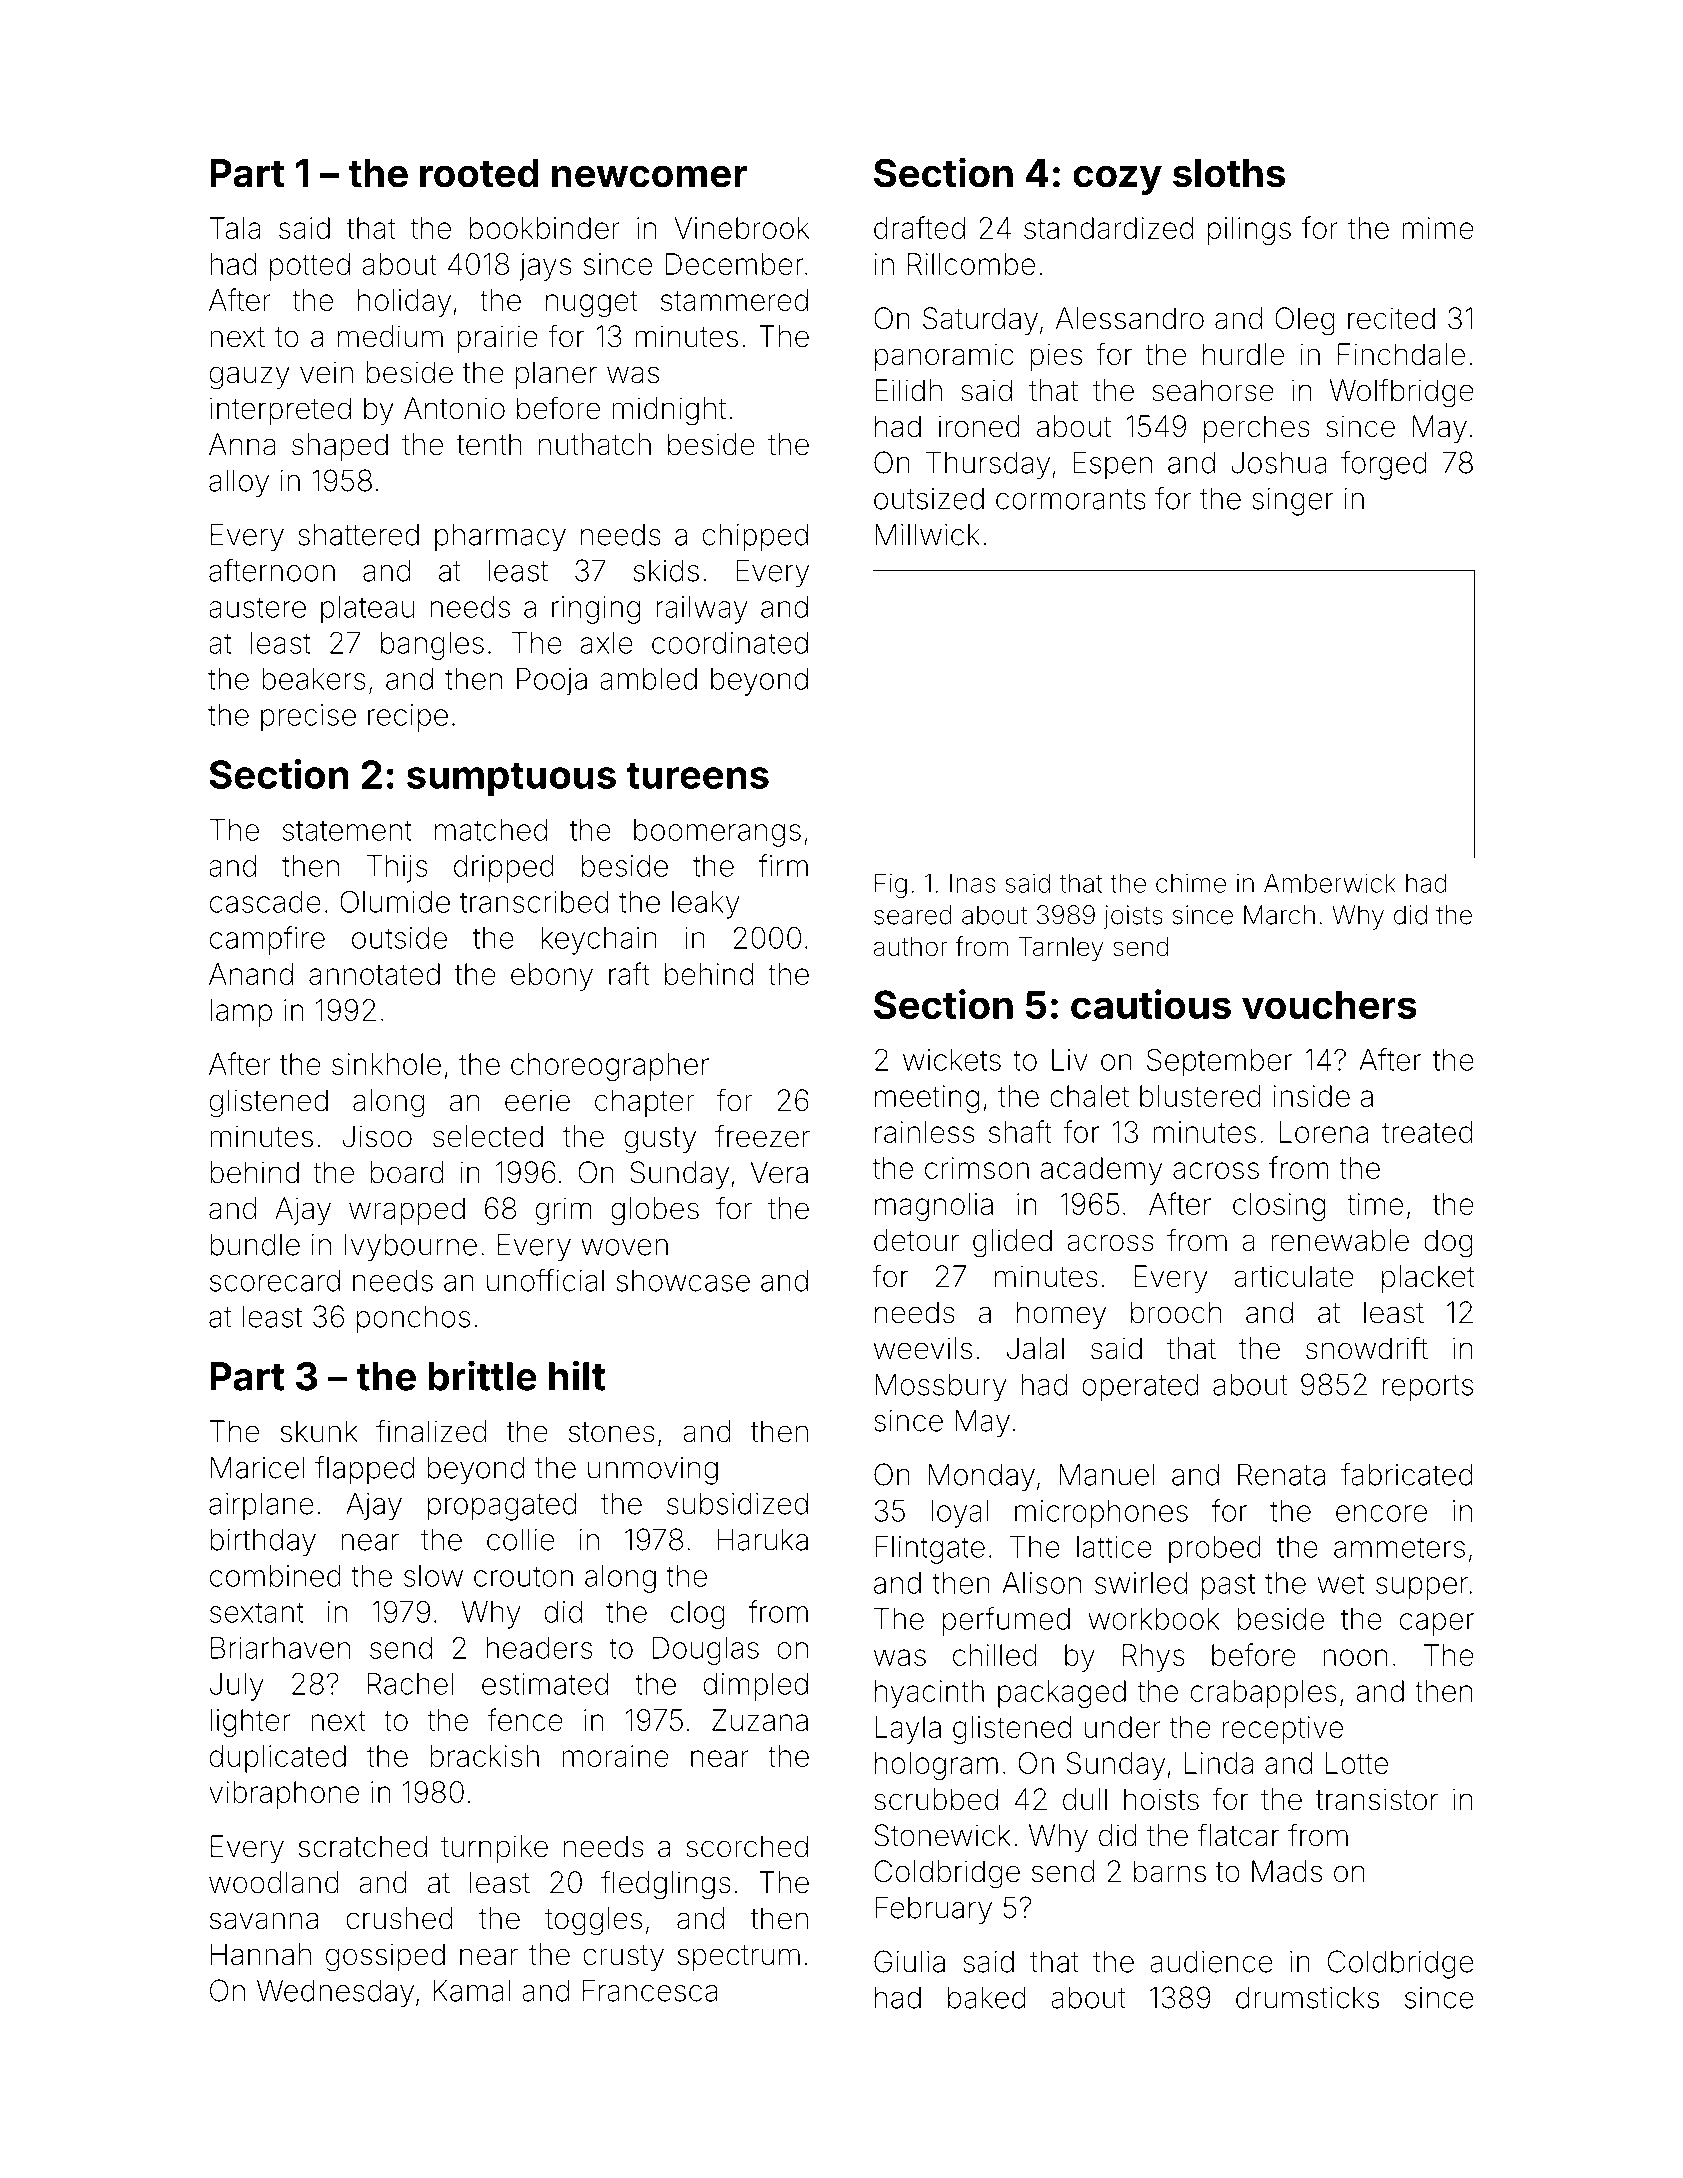  What do you see at coordinates (1117, 180) in the screenshot?
I see `cozy` at bounding box center [1117, 180].
